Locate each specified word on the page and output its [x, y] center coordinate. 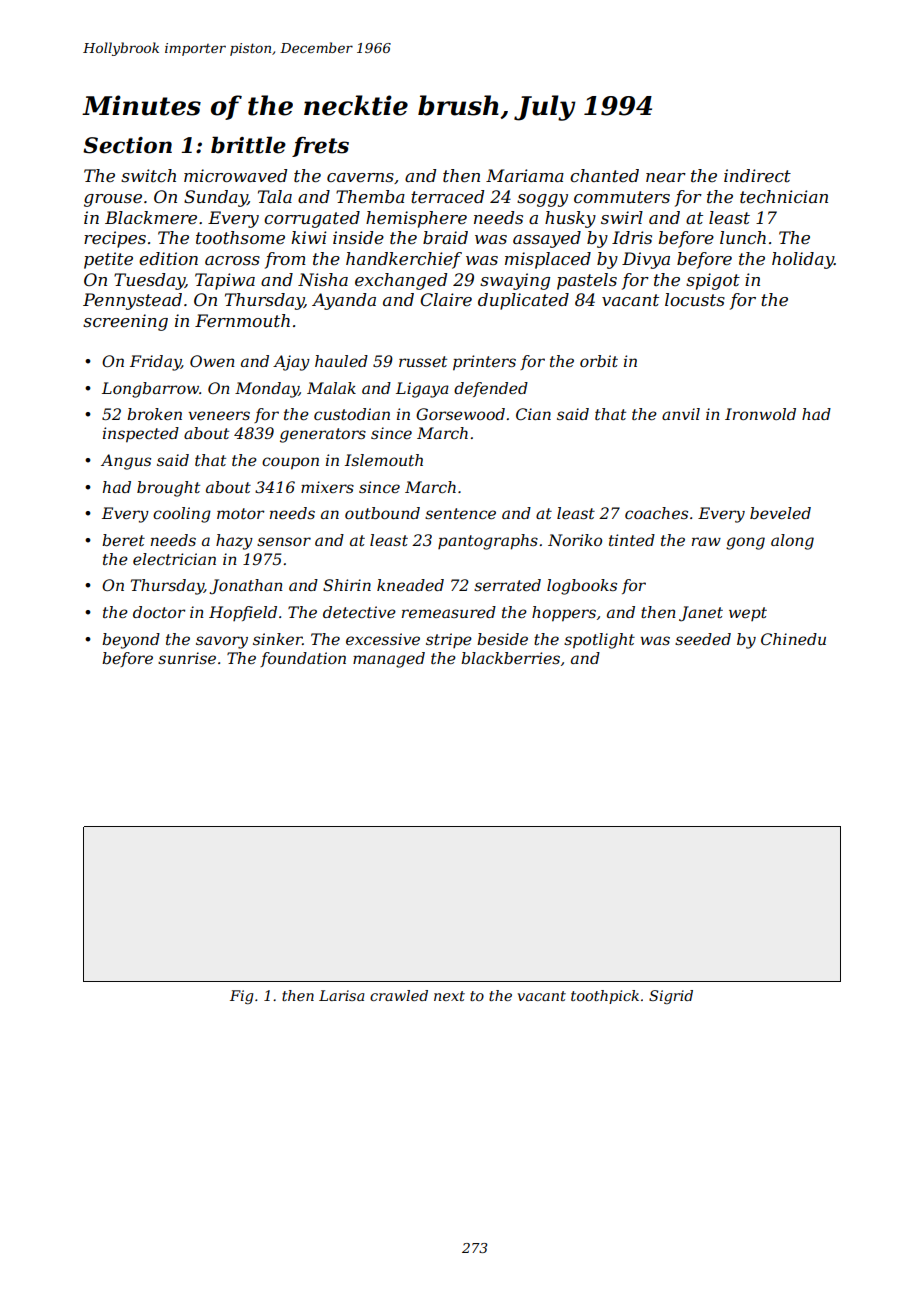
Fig [241, 997]
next [449, 996]
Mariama [525, 175]
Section [127, 145]
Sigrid [671, 997]
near [666, 177]
